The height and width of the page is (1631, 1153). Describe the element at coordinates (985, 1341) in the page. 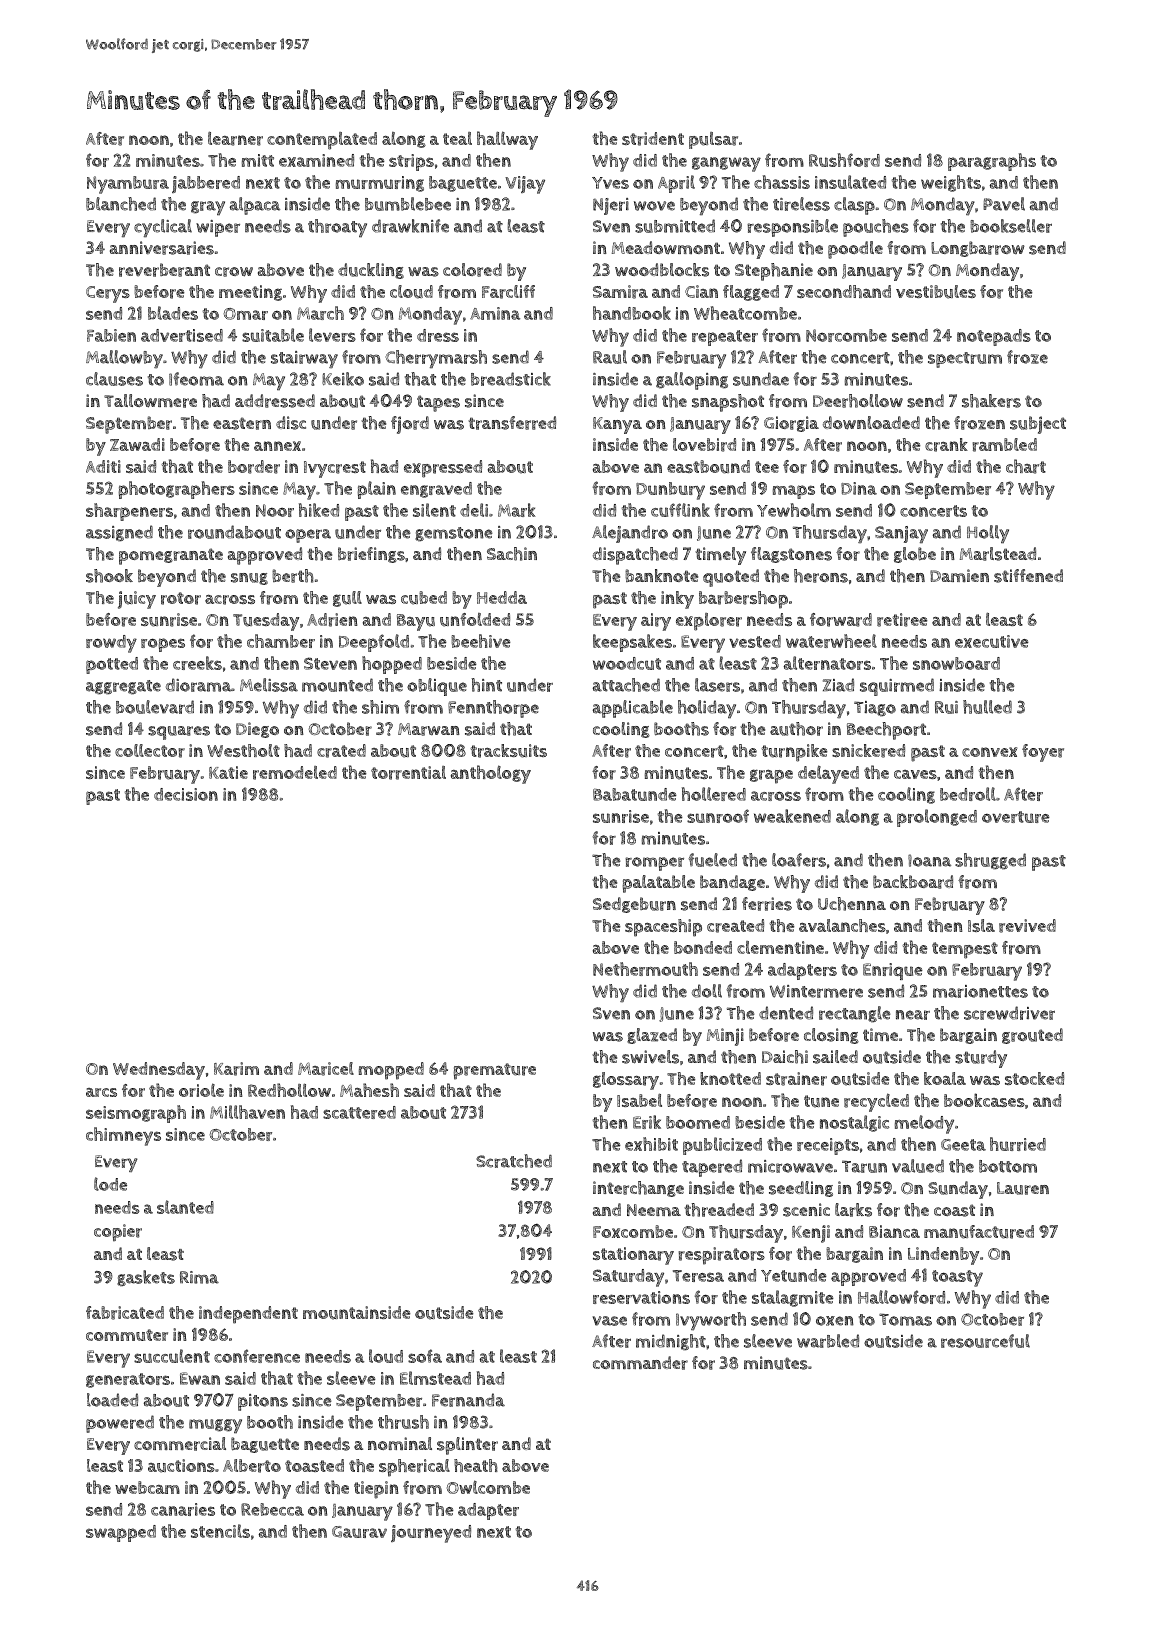

I see `resourceful` at that location.
